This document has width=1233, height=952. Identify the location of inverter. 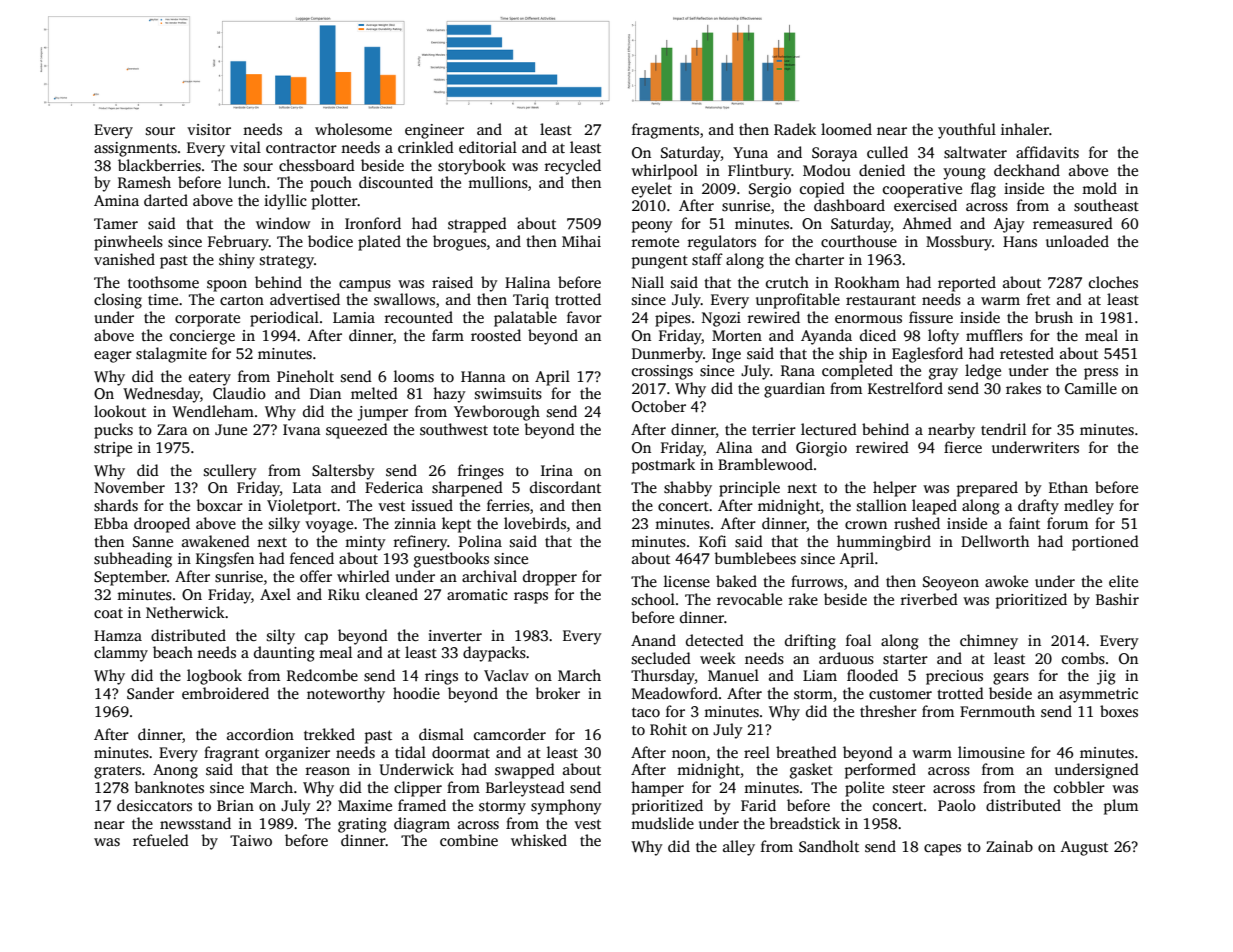
(455, 635).
